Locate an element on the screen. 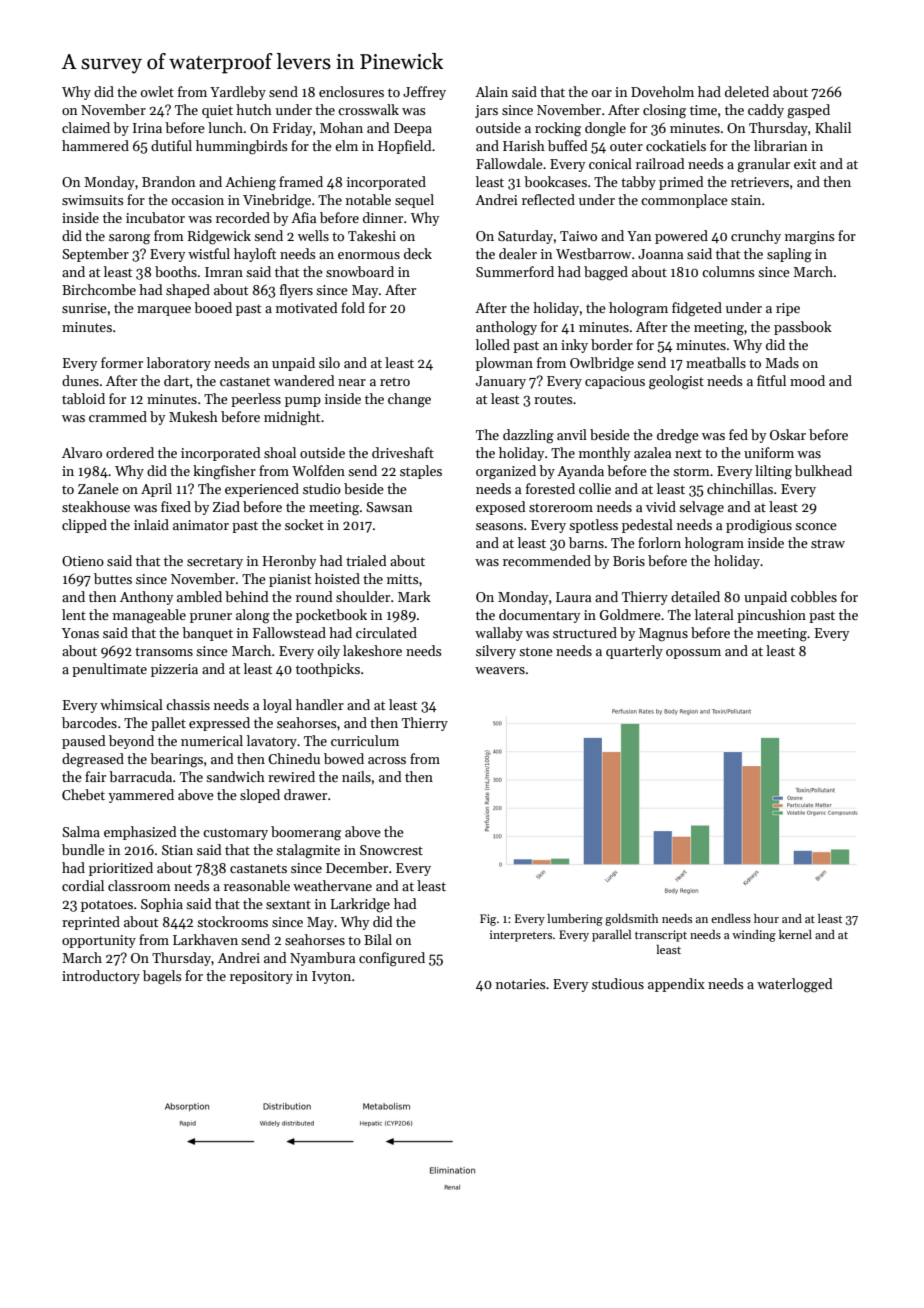  notaries is located at coordinates (521, 984).
